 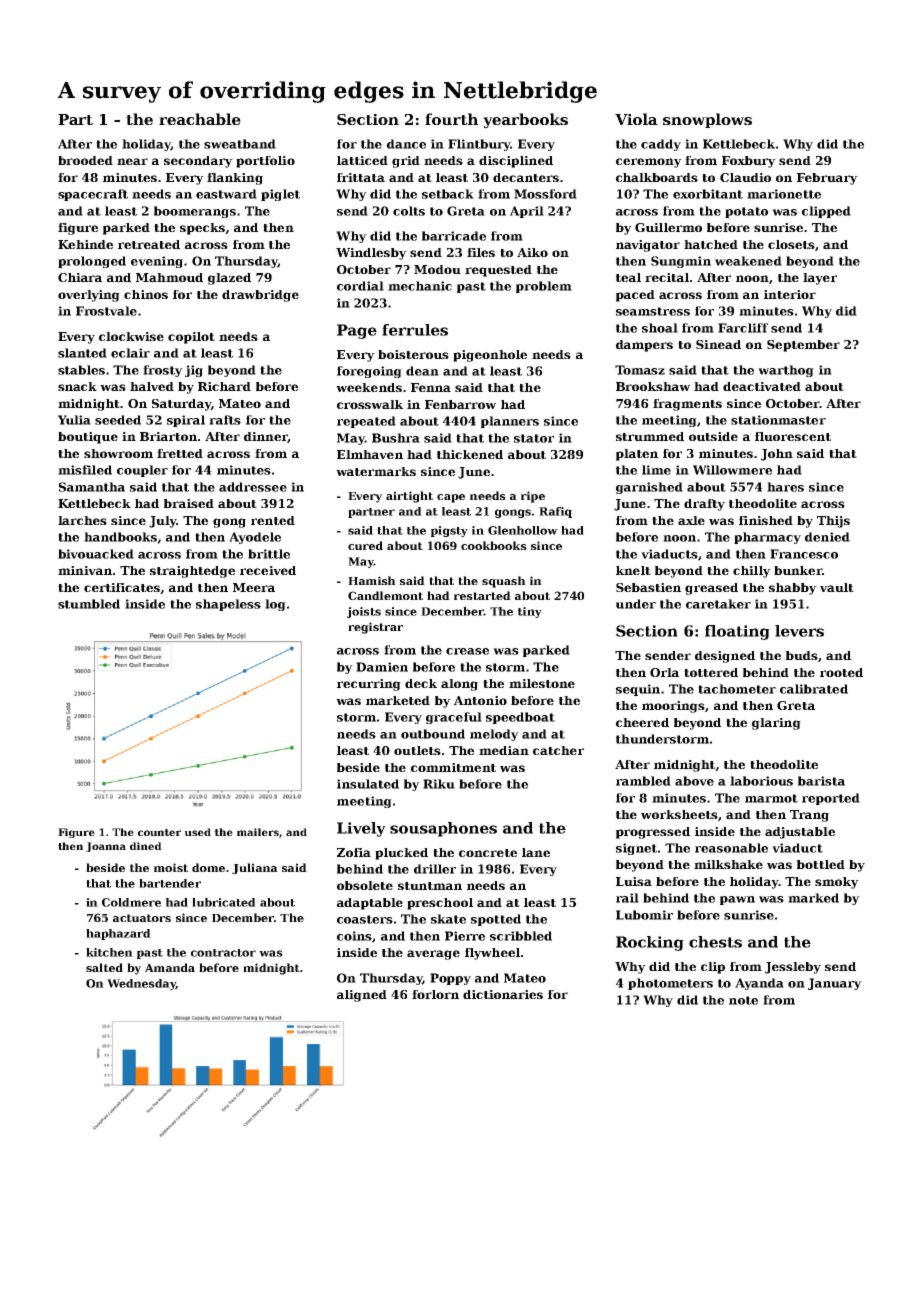 What do you see at coordinates (707, 120) in the screenshot?
I see `snowplows` at bounding box center [707, 120].
